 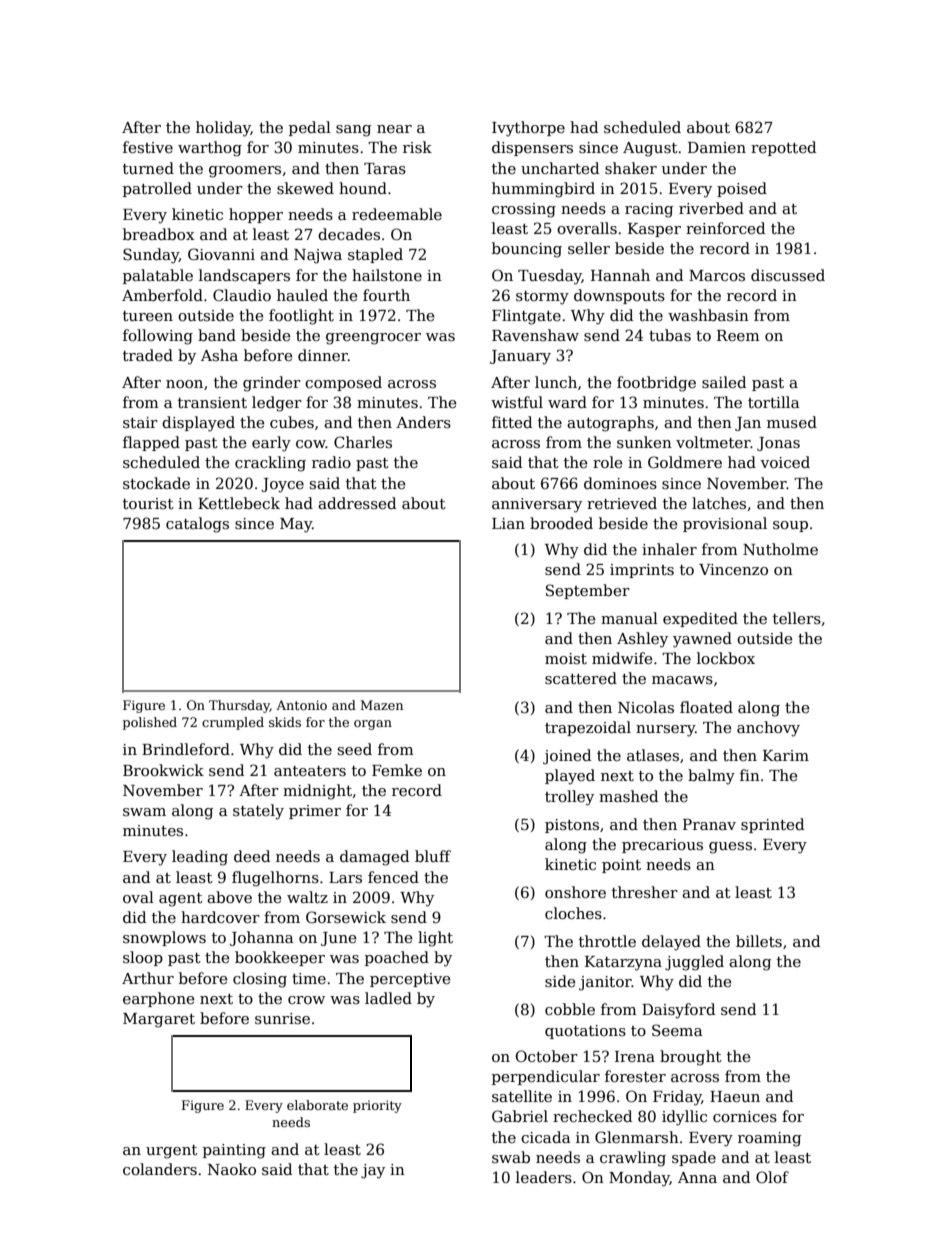 What do you see at coordinates (788, 275) in the page?
I see `discussed` at bounding box center [788, 275].
